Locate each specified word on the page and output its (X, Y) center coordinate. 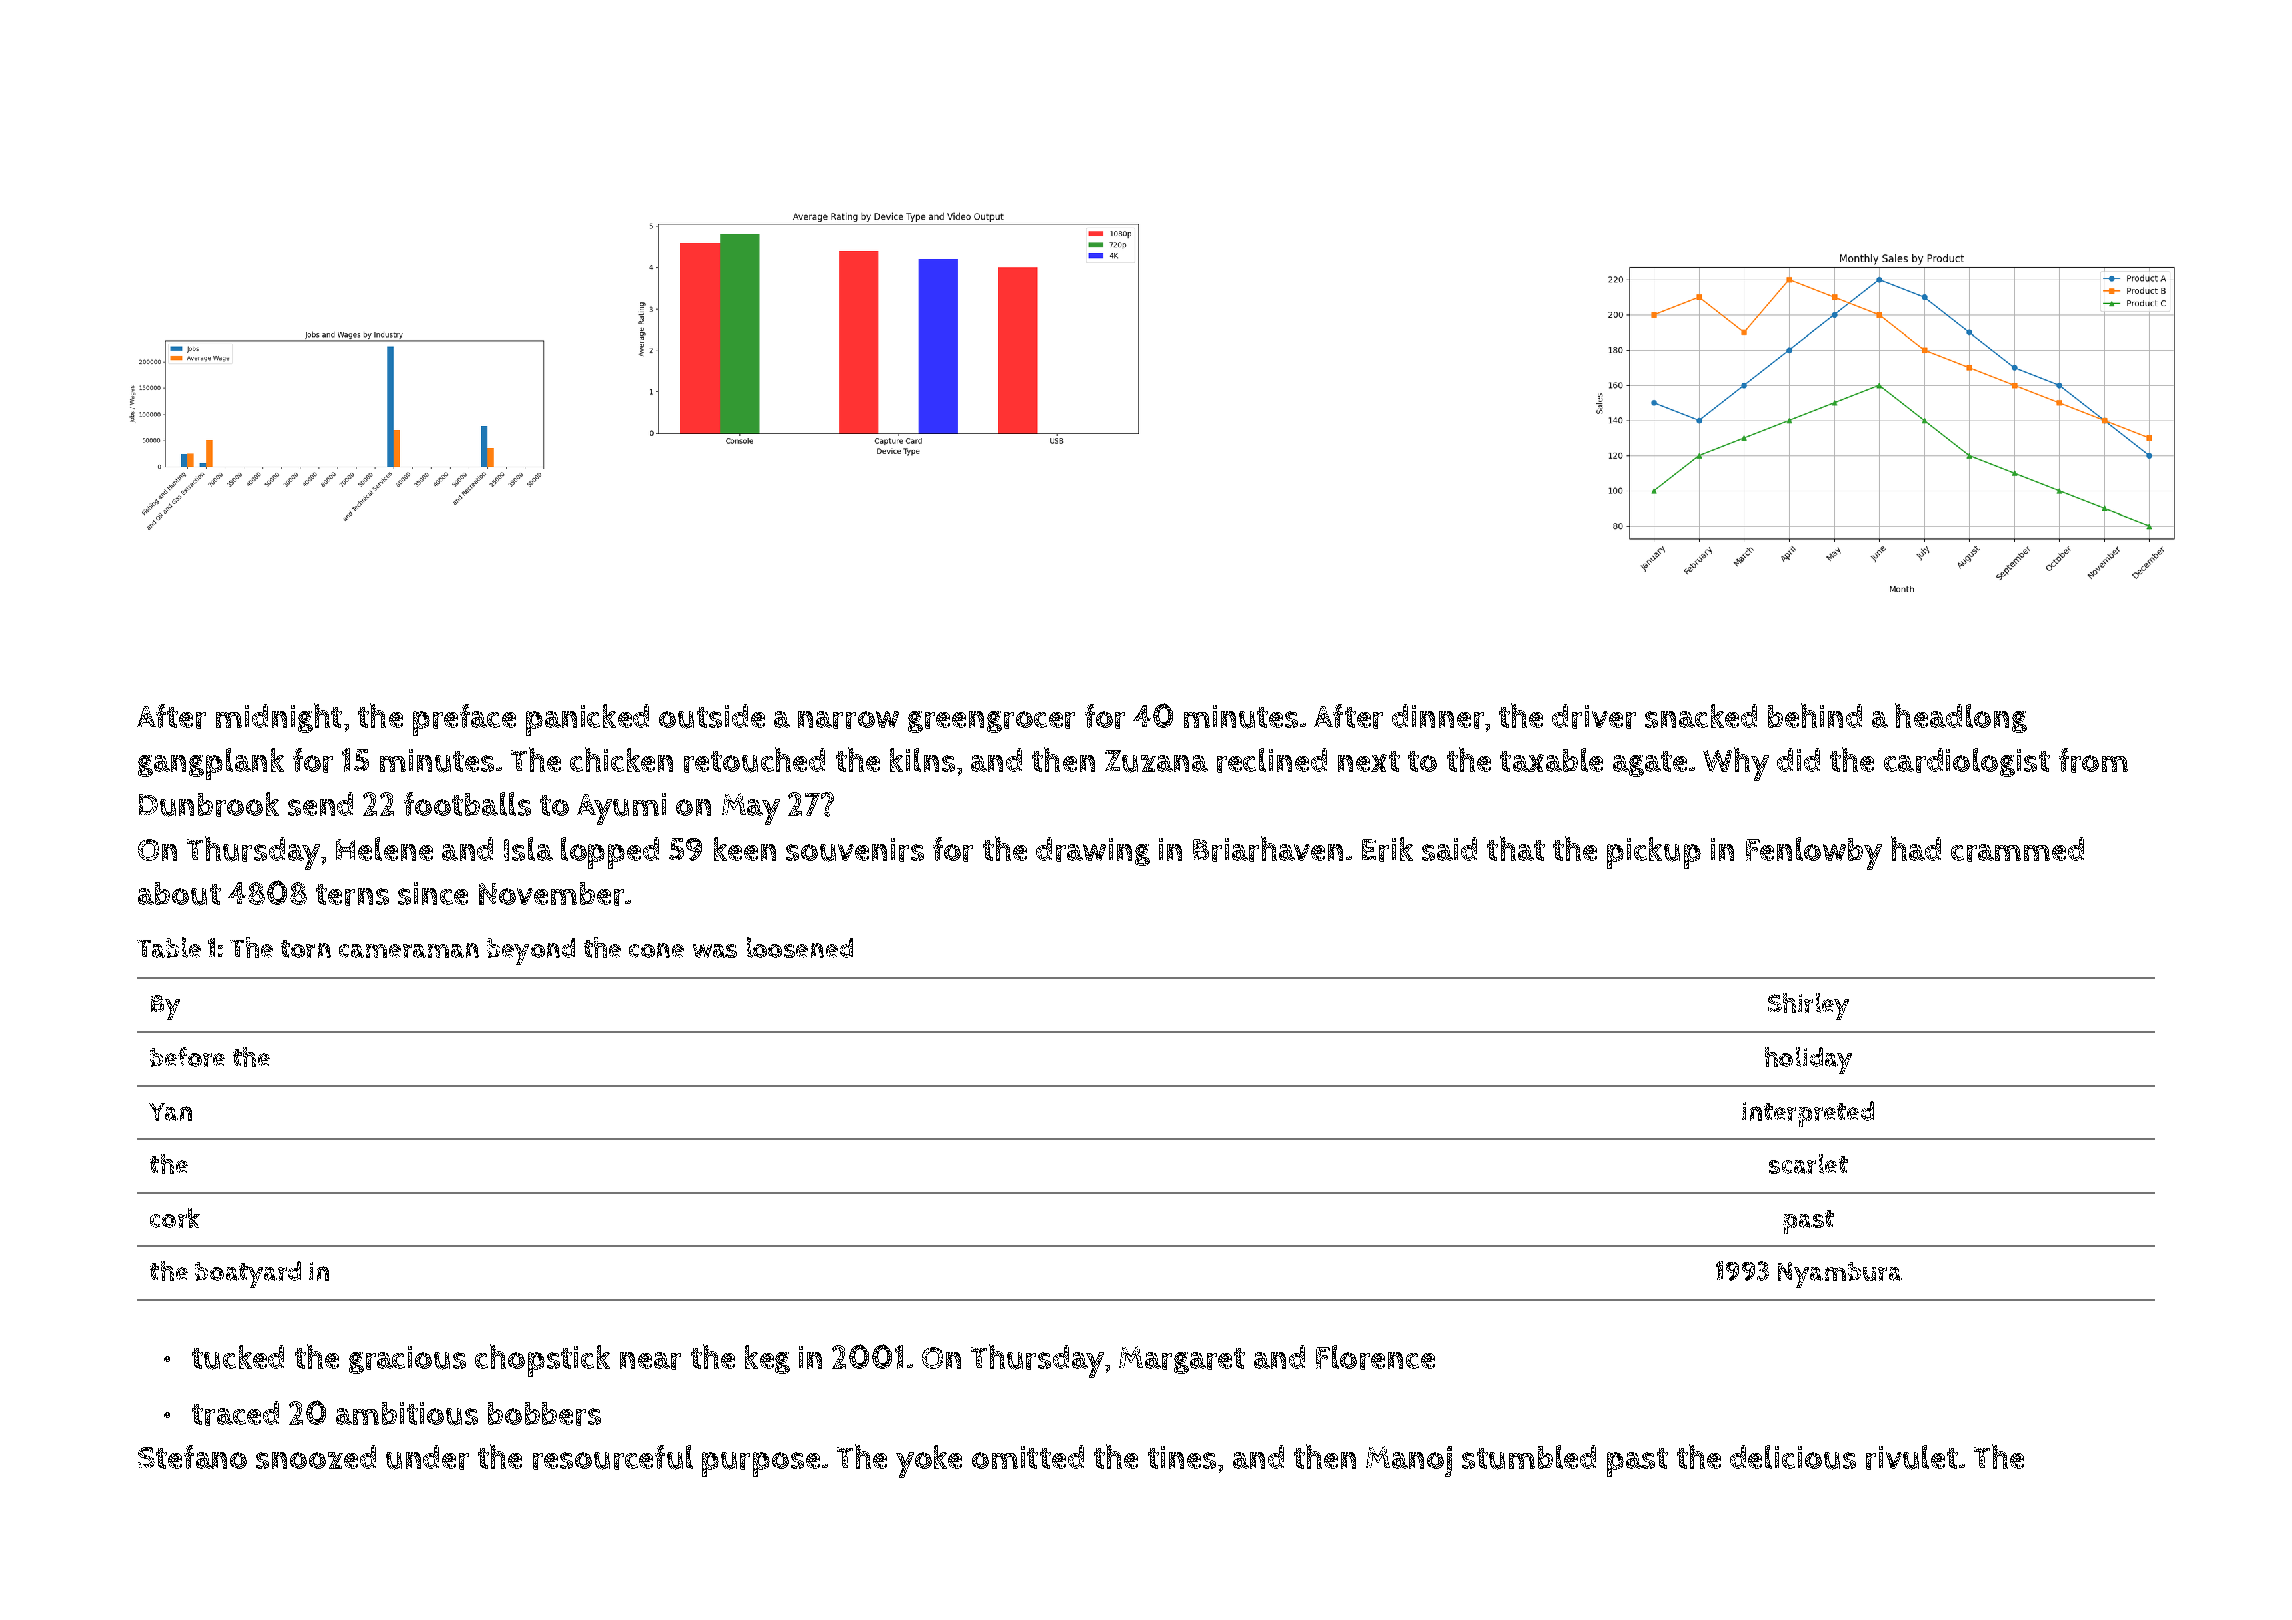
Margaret (1182, 1360)
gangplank (211, 764)
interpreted (1808, 1114)
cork (175, 1218)
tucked (238, 1357)
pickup (1654, 853)
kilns (922, 760)
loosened (800, 947)
